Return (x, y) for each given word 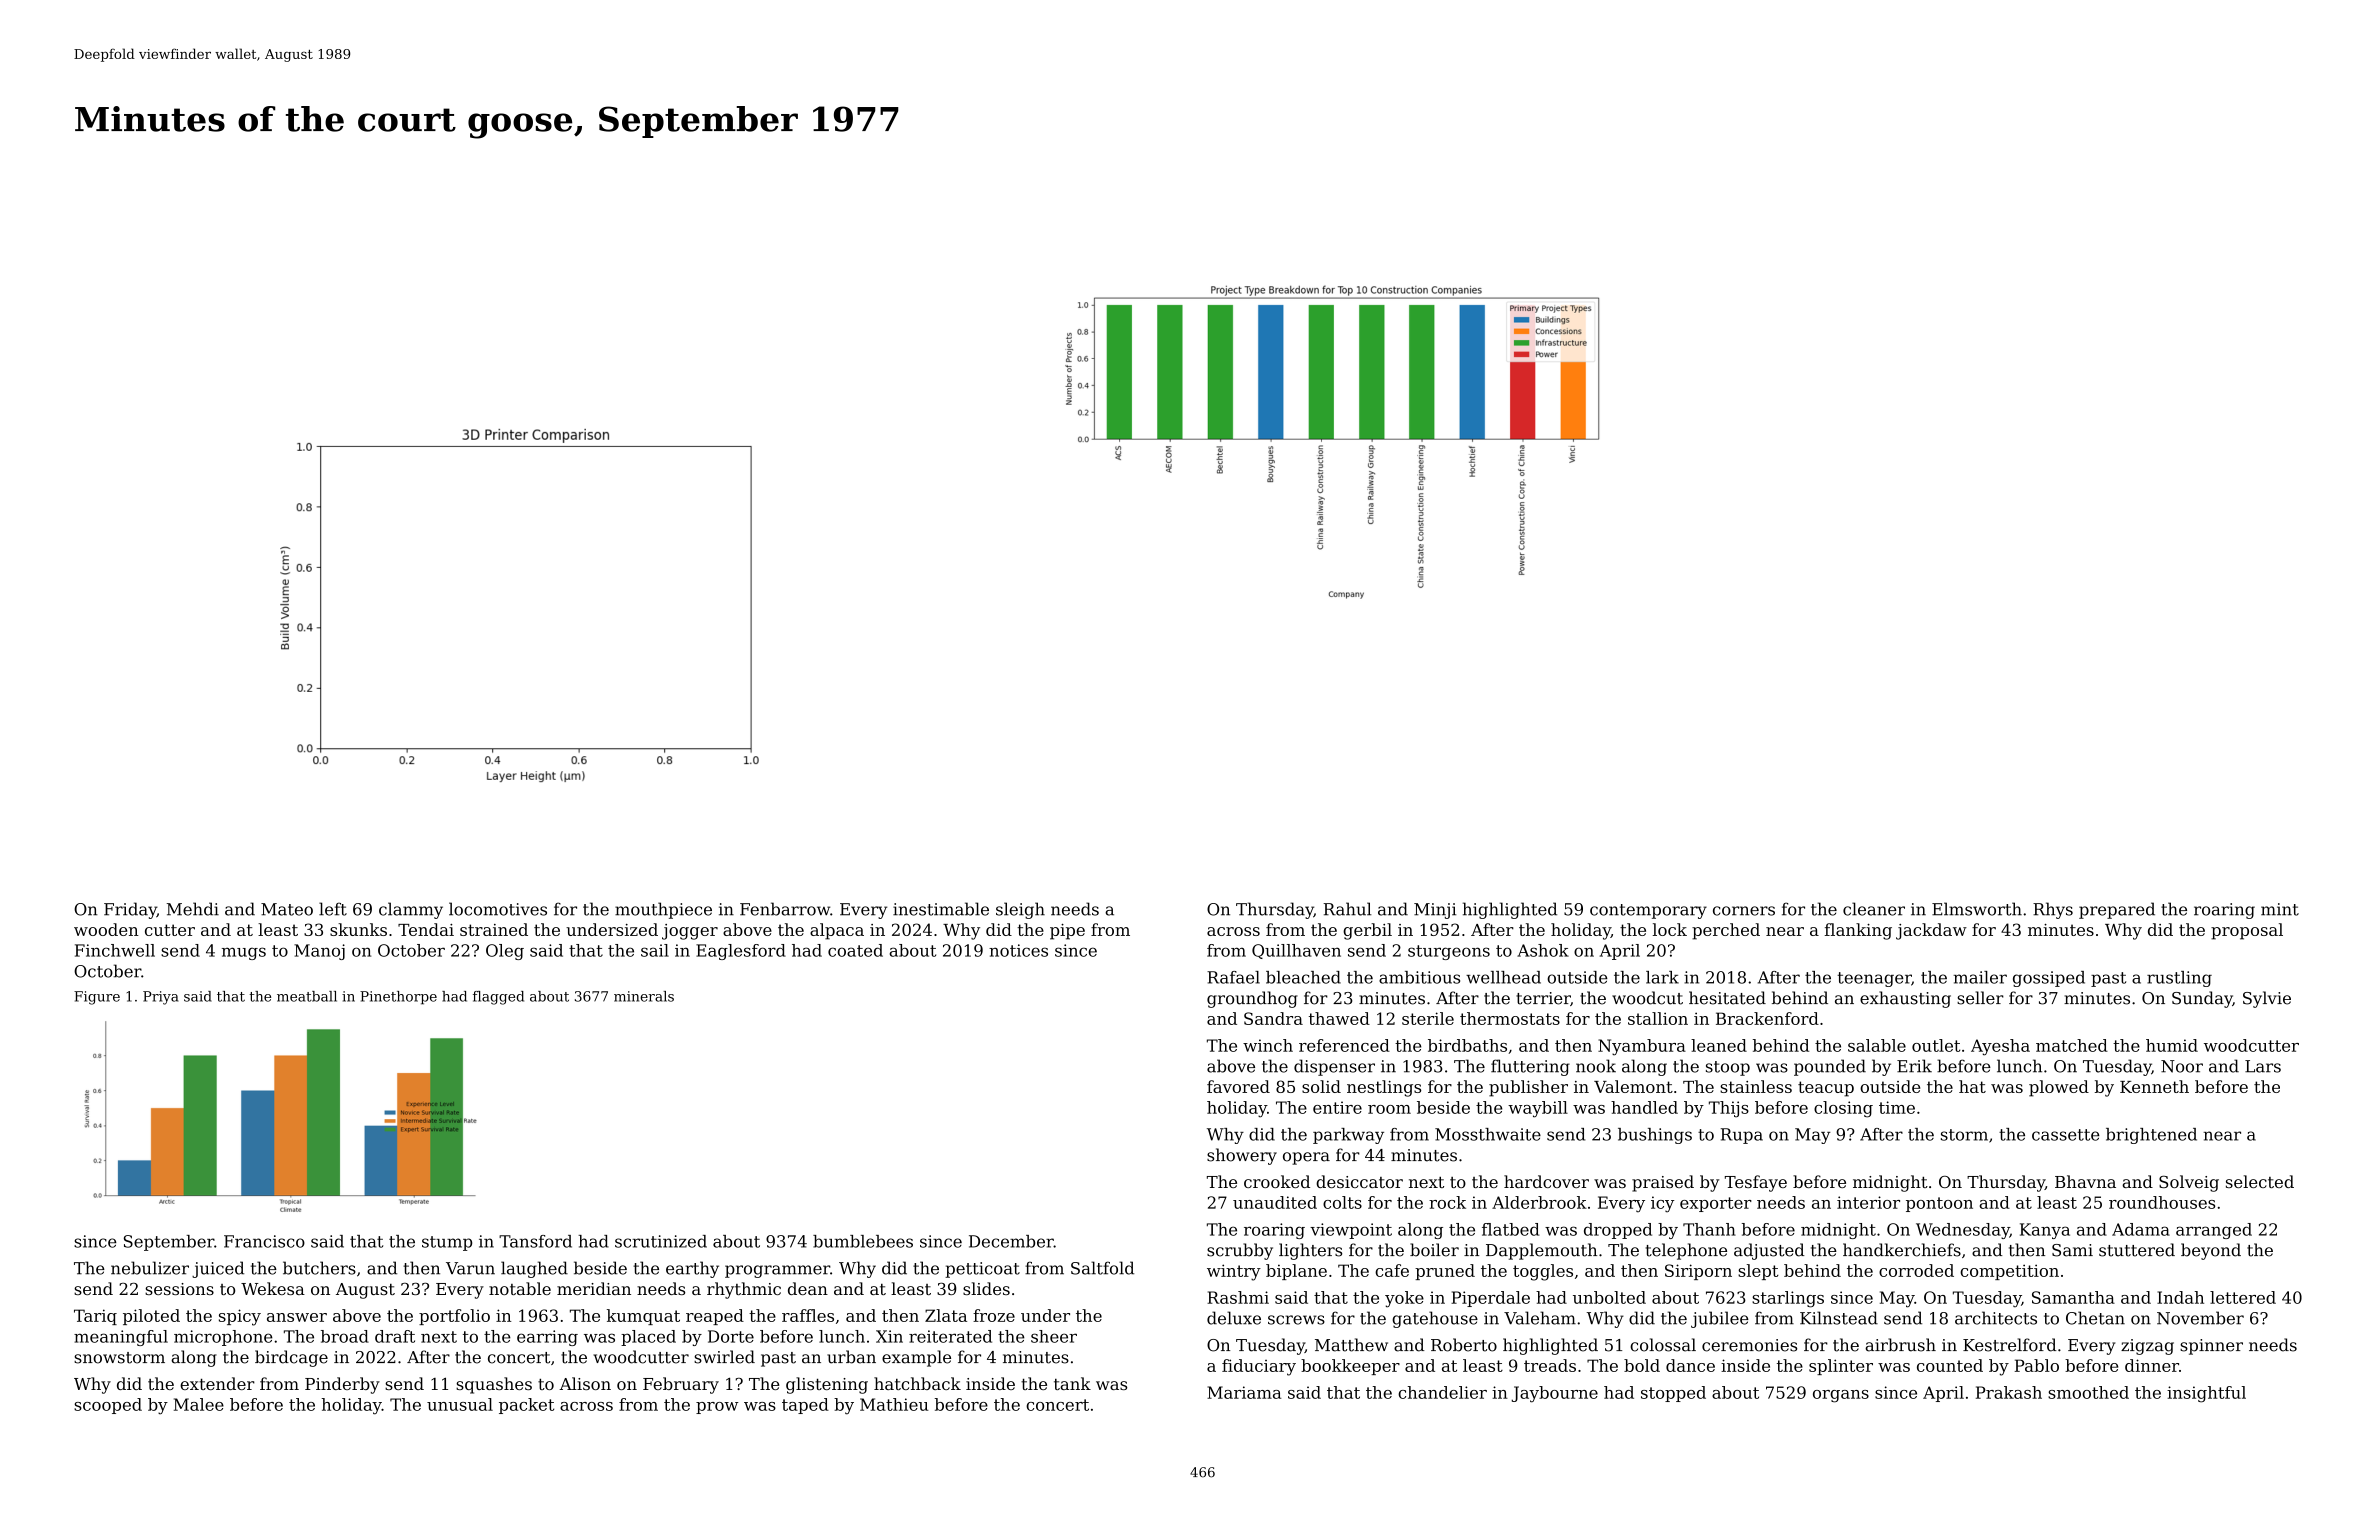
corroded (1916, 1270)
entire (1337, 1107)
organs (1841, 1396)
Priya (160, 998)
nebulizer (150, 1268)
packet (526, 1406)
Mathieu (894, 1404)
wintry (1234, 1272)
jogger (690, 932)
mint (2280, 909)
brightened (2151, 1136)
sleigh (1020, 910)
